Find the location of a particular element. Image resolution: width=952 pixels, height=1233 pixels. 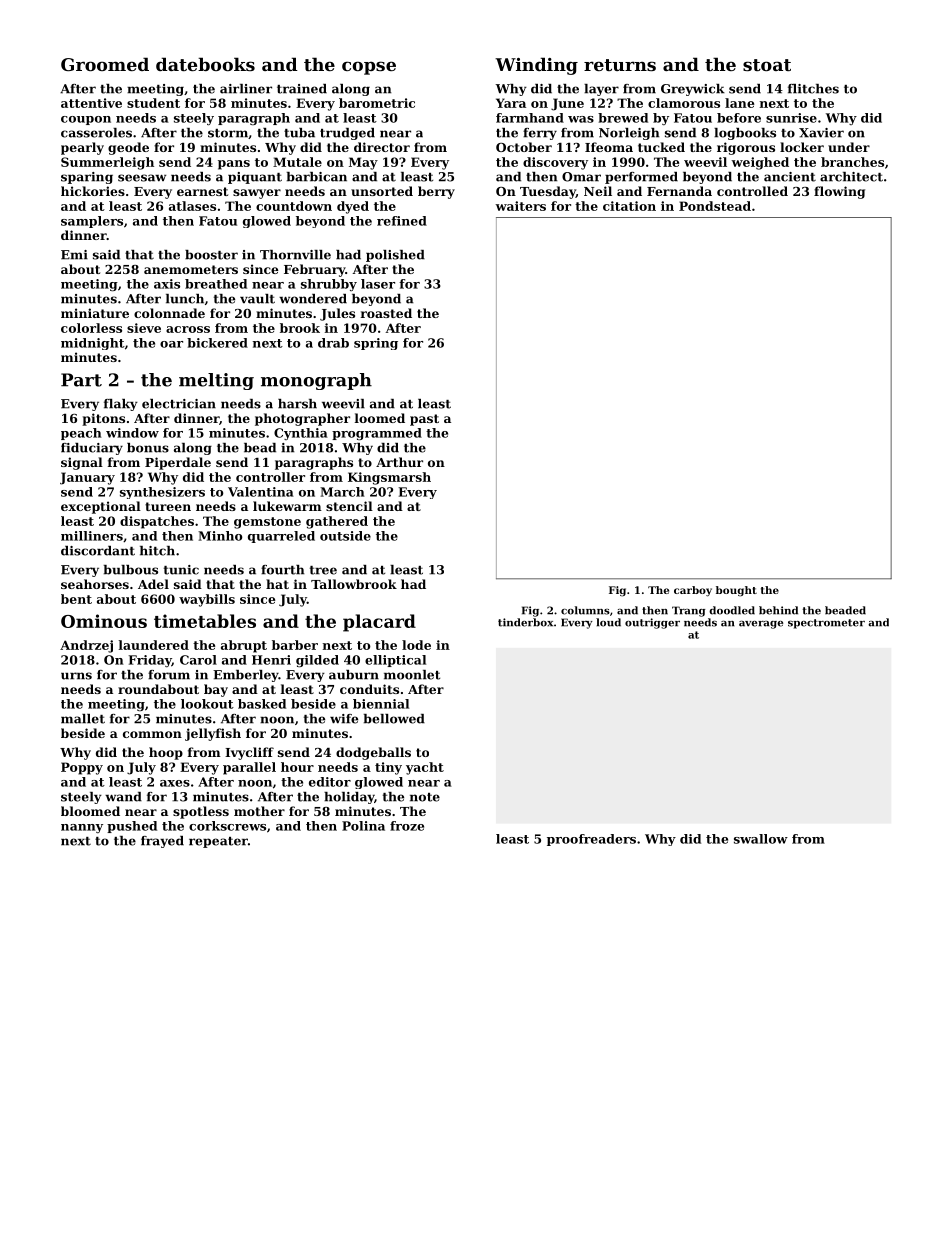

seahorses is located at coordinates (95, 584).
